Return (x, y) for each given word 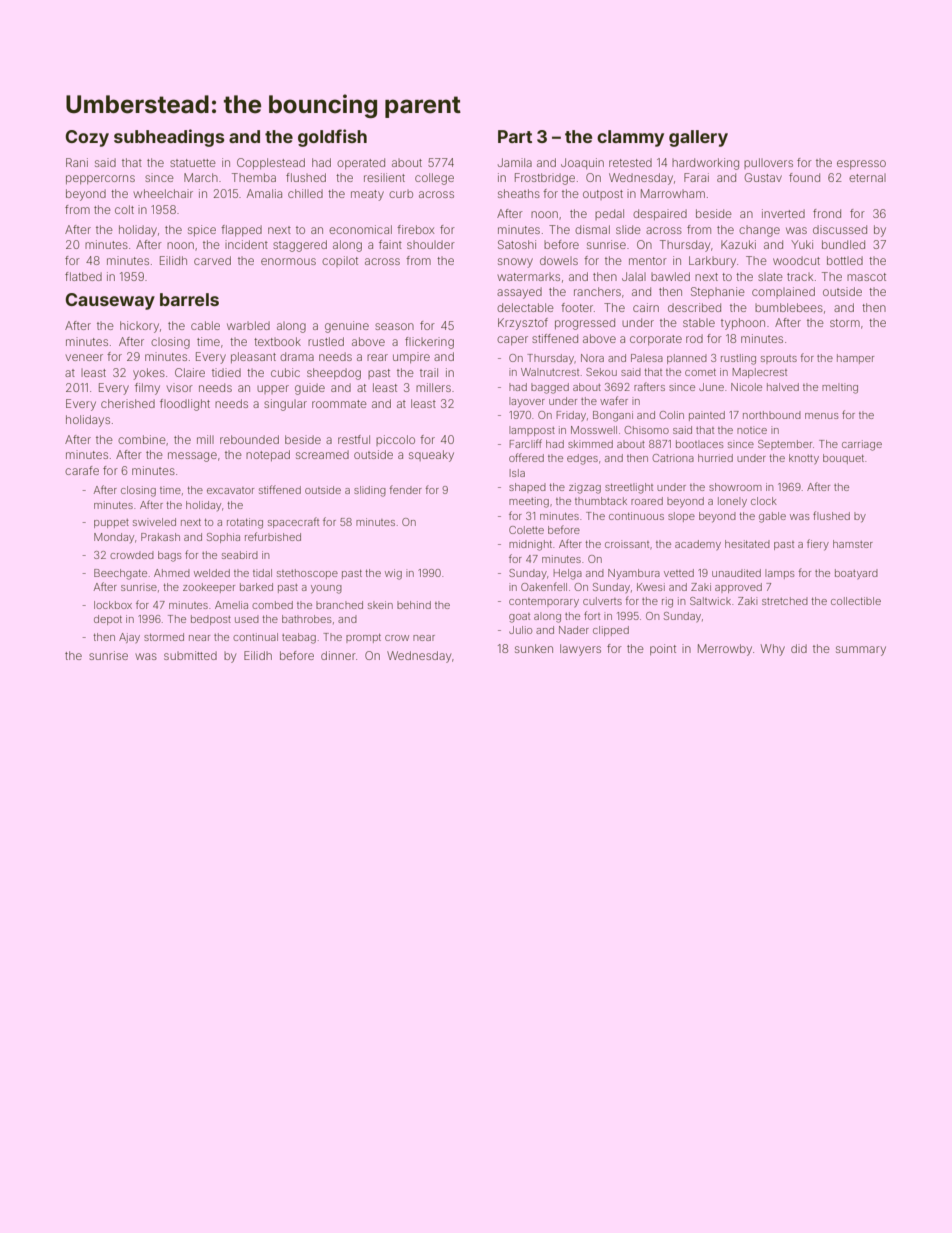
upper (273, 389)
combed (272, 605)
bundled (843, 244)
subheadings (169, 138)
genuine (347, 327)
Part (515, 136)
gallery (698, 138)
